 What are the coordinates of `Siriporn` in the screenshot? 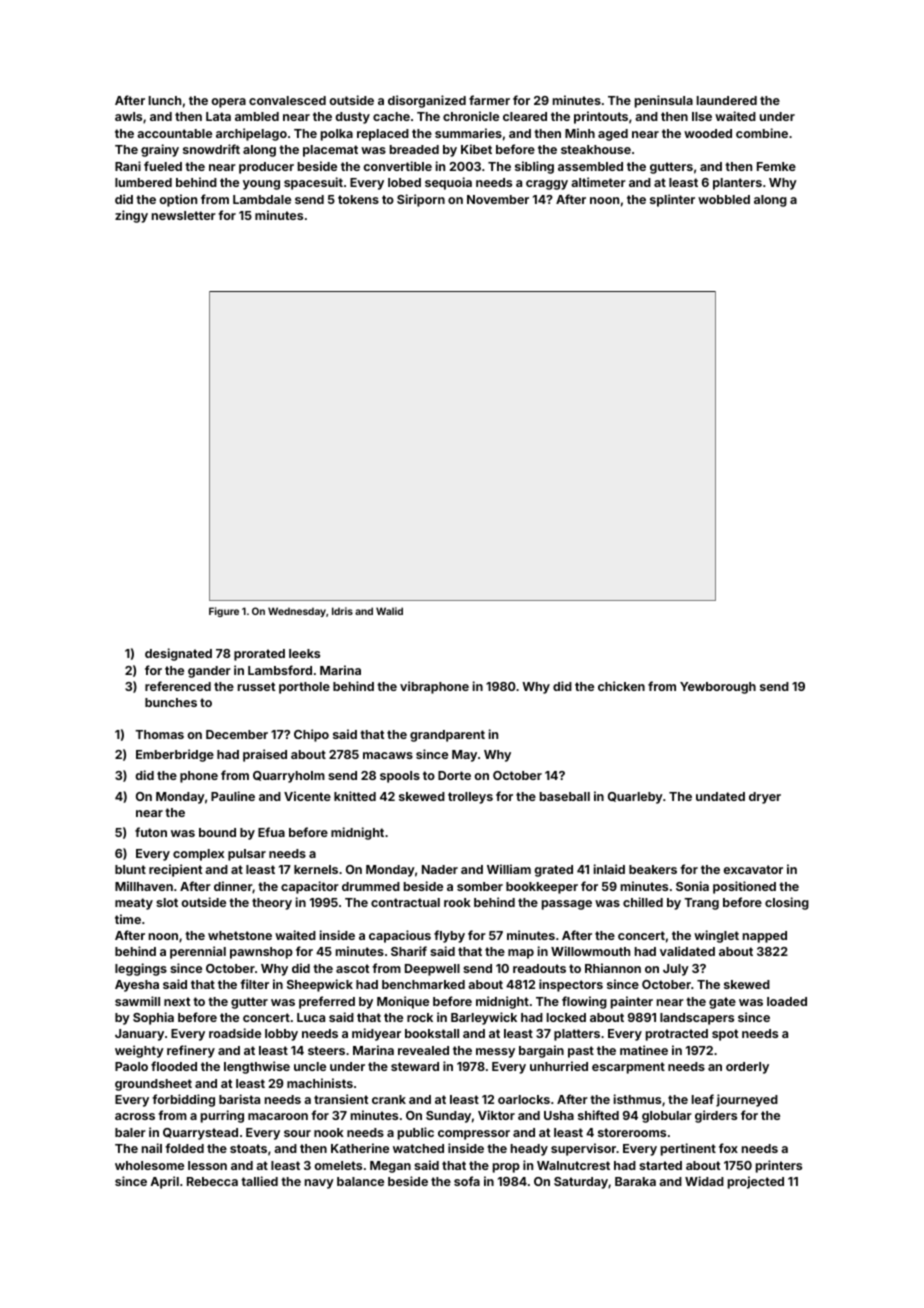 It's located at (421, 200).
